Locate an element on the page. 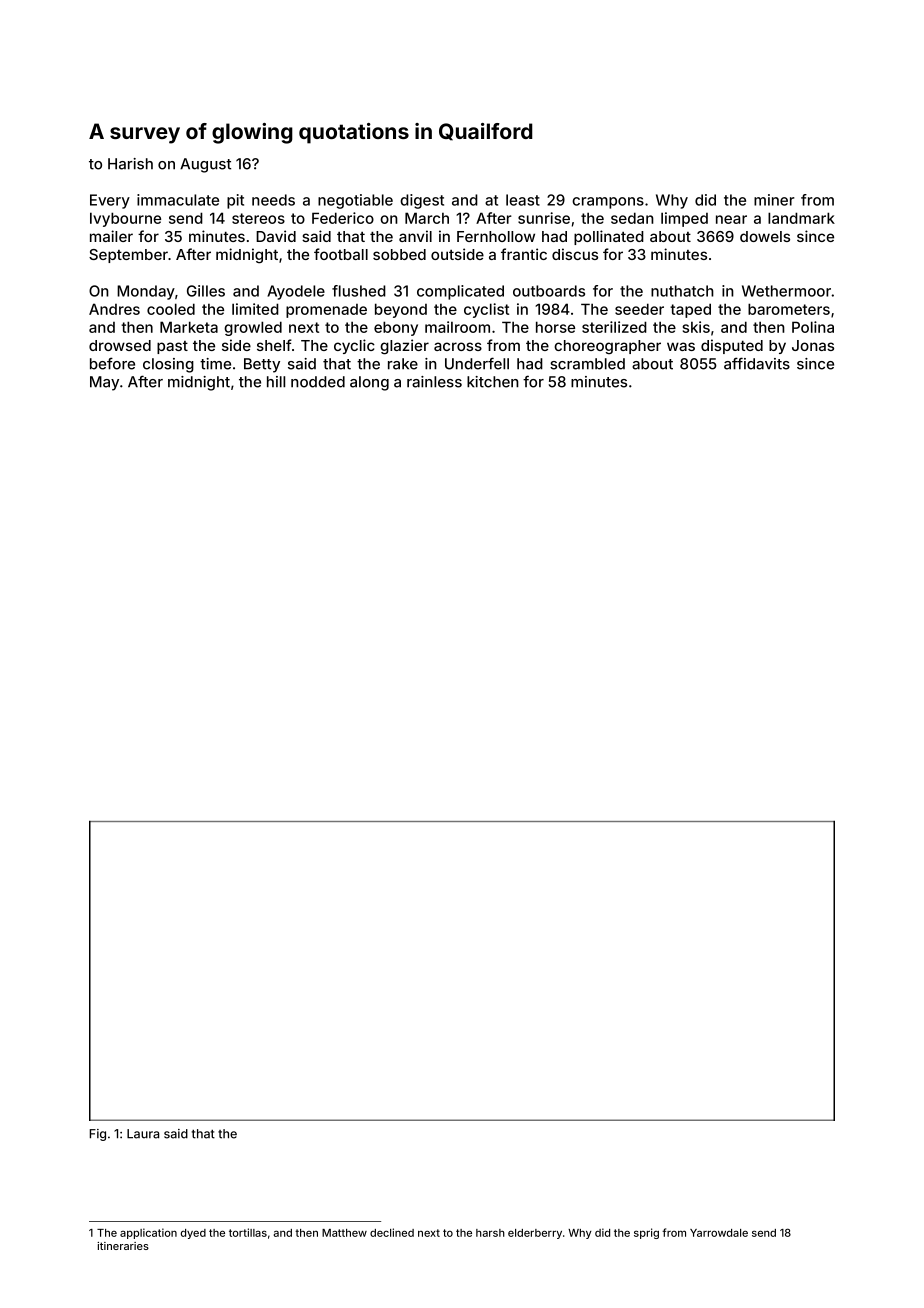 Image resolution: width=924 pixels, height=1308 pixels. Laura is located at coordinates (143, 1134).
